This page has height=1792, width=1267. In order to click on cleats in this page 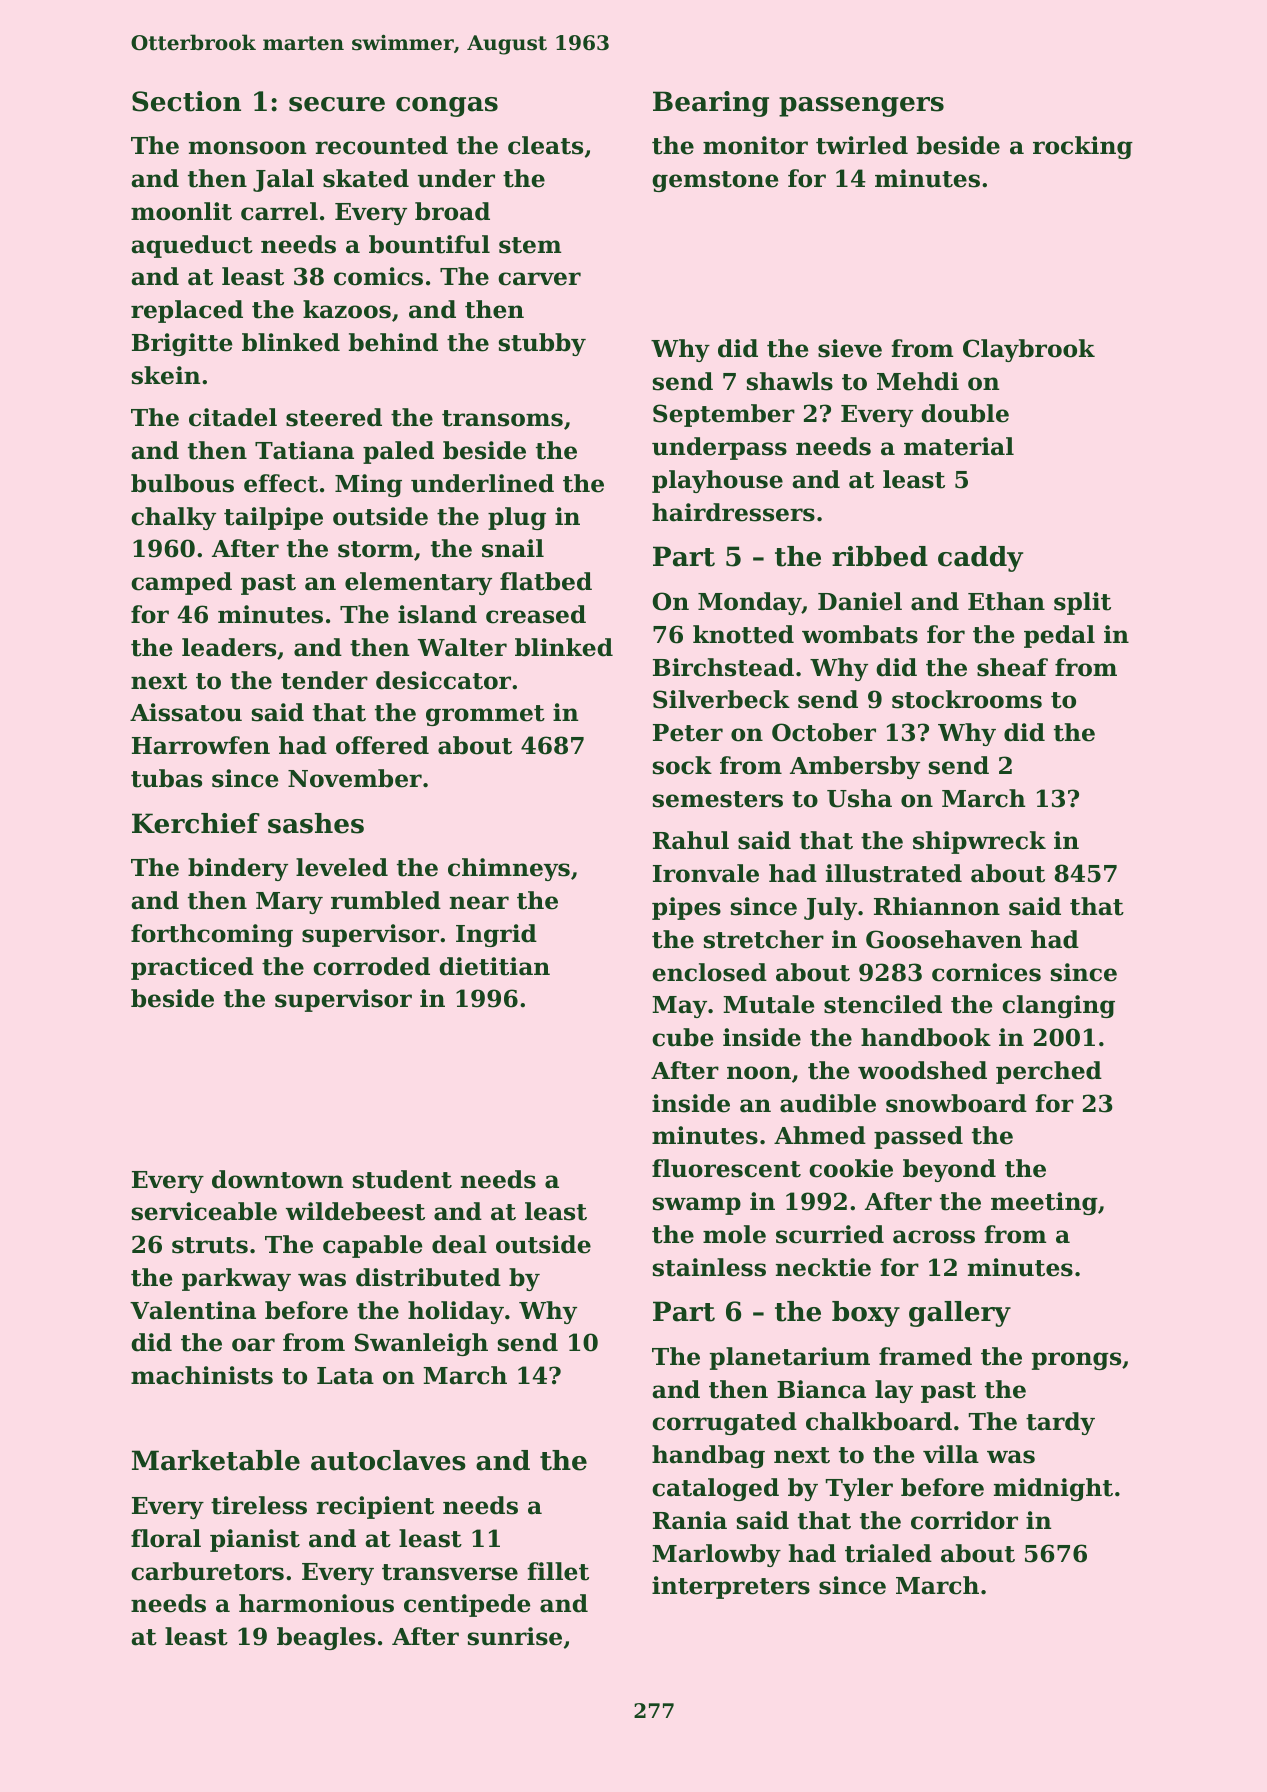, I will do `click(545, 145)`.
